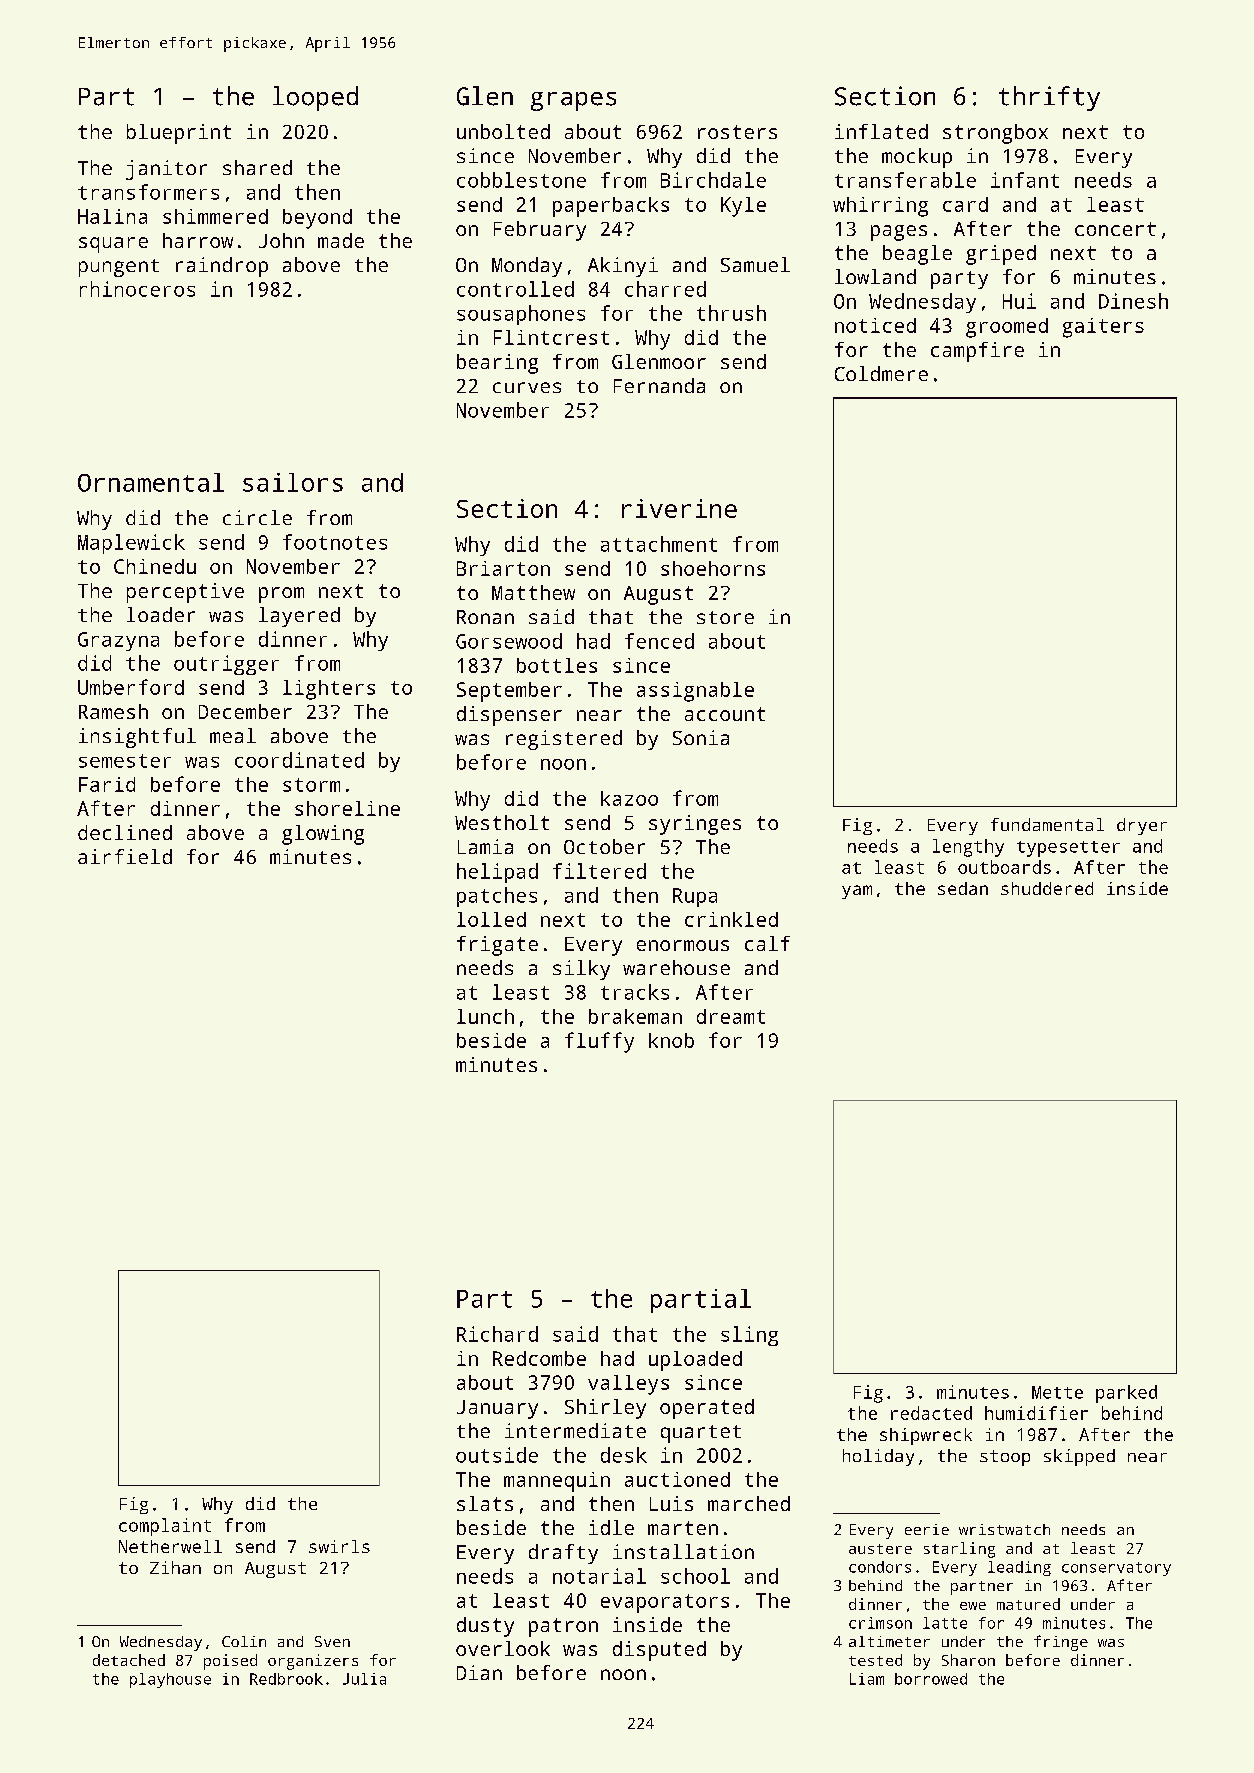  I want to click on detached, so click(129, 1660).
